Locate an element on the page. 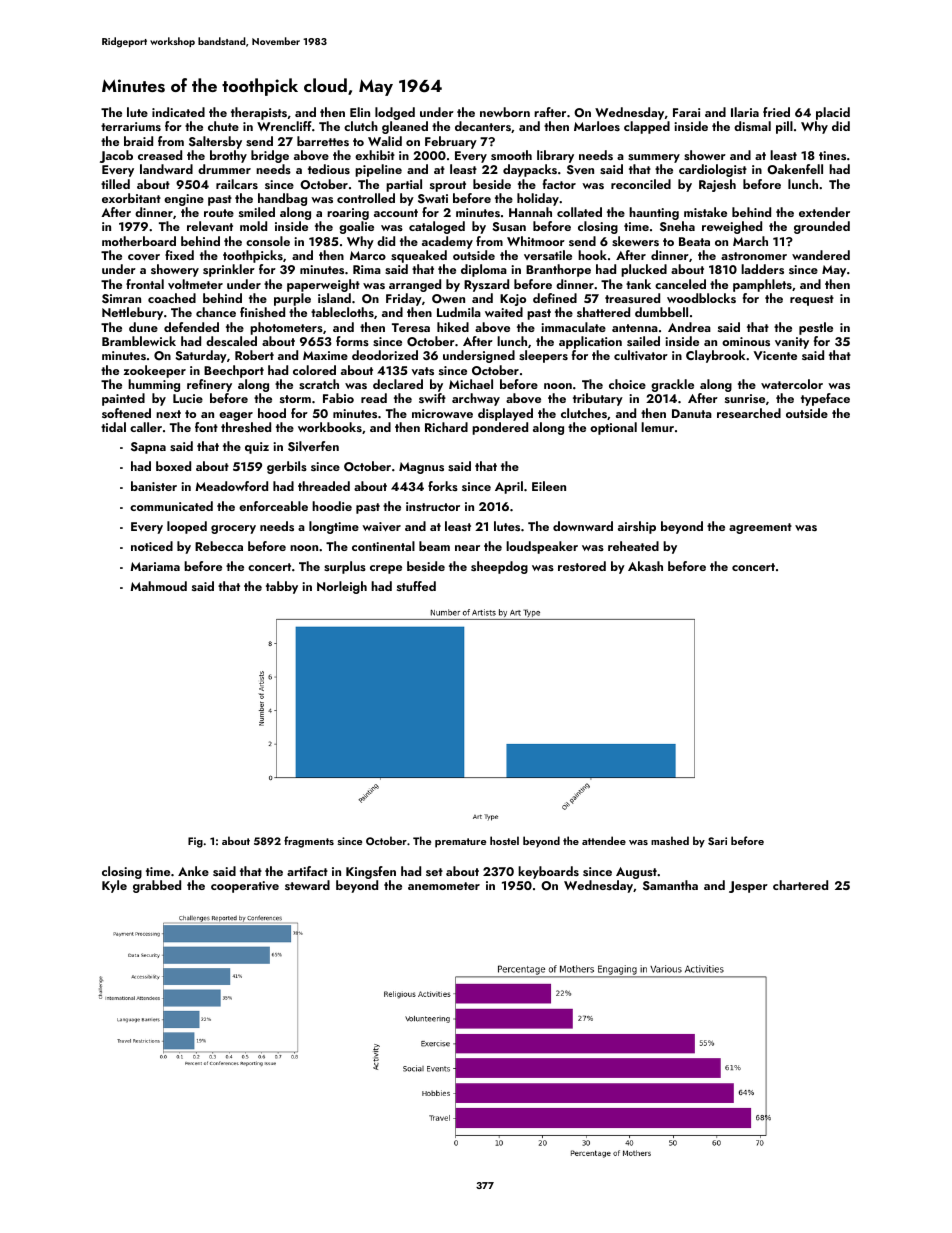 This image has height=1233, width=952. tedious is located at coordinates (329, 169).
